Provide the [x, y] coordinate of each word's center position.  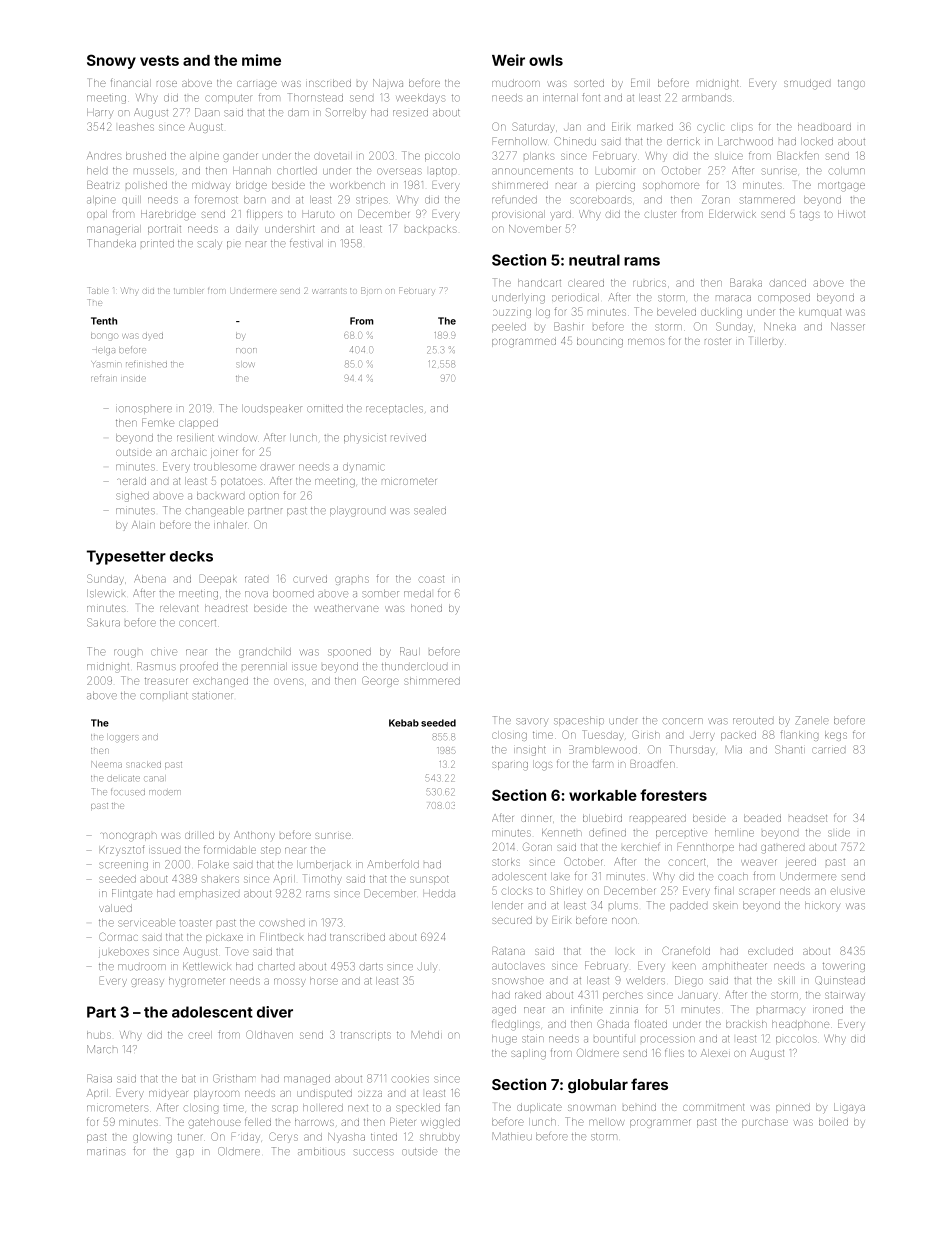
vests [159, 60]
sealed [430, 511]
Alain [143, 525]
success [374, 1152]
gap [185, 1153]
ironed [828, 1010]
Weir [508, 60]
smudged [807, 84]
